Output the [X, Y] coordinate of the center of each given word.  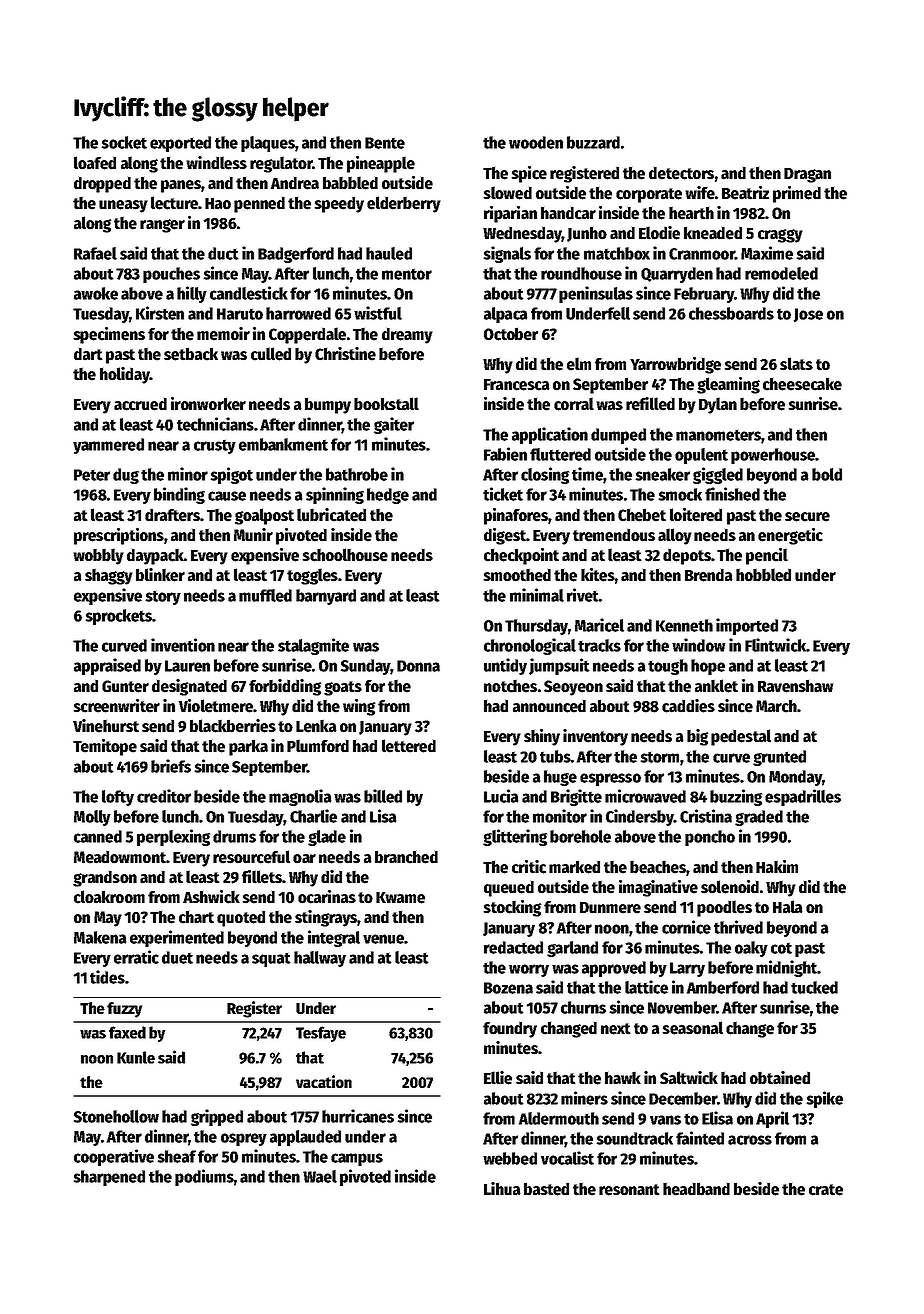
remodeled [781, 273]
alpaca [506, 315]
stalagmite [313, 646]
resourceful [251, 857]
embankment [283, 444]
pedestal [741, 737]
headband [696, 1189]
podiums [204, 1177]
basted [546, 1189]
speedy [339, 205]
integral [334, 938]
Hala [788, 907]
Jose [808, 315]
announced [549, 706]
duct [223, 253]
